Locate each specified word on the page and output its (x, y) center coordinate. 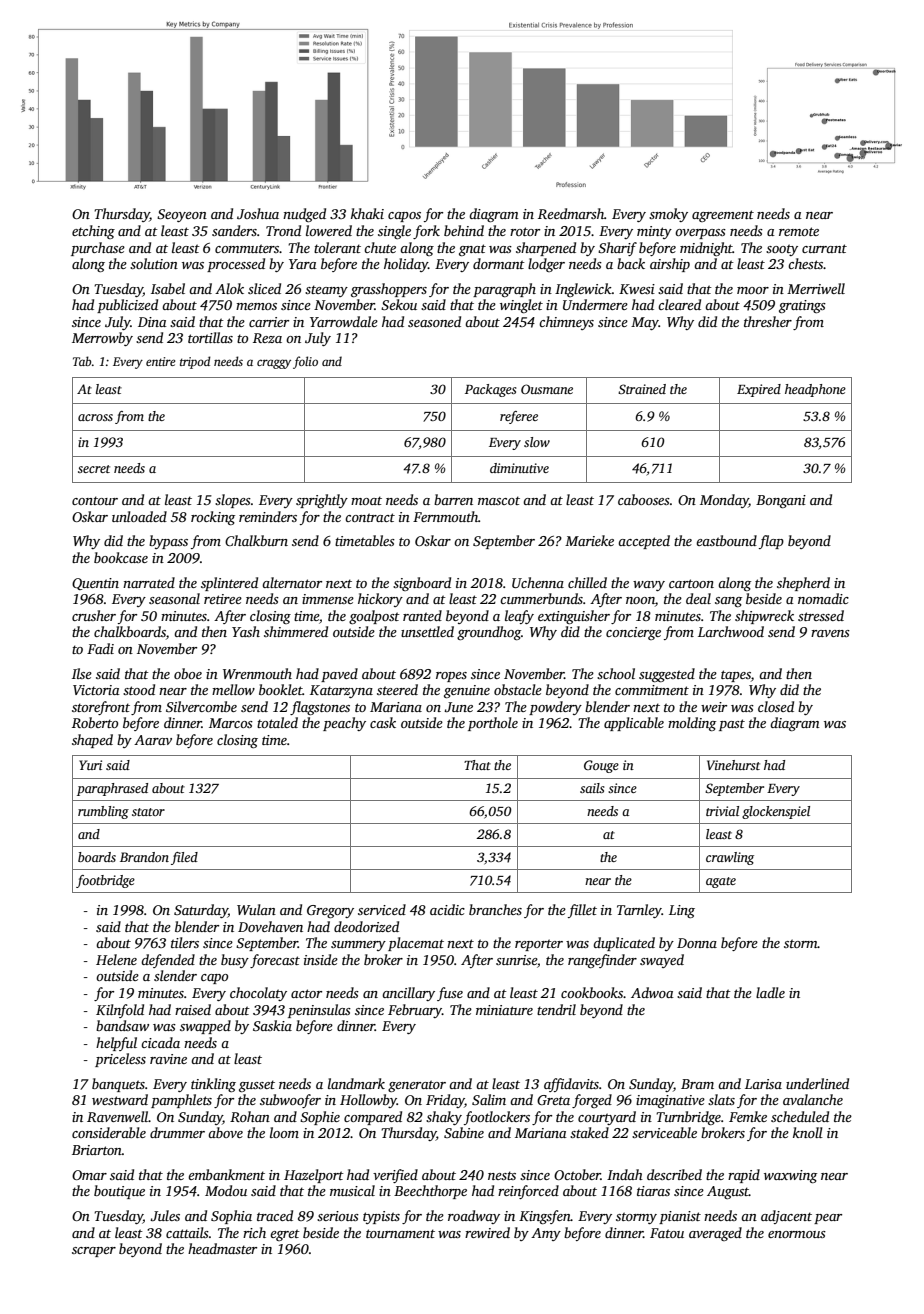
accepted (644, 542)
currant (824, 248)
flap (771, 542)
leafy (519, 617)
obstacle (518, 689)
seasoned (434, 321)
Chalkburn (256, 540)
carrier (269, 322)
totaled (277, 722)
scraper (94, 1252)
